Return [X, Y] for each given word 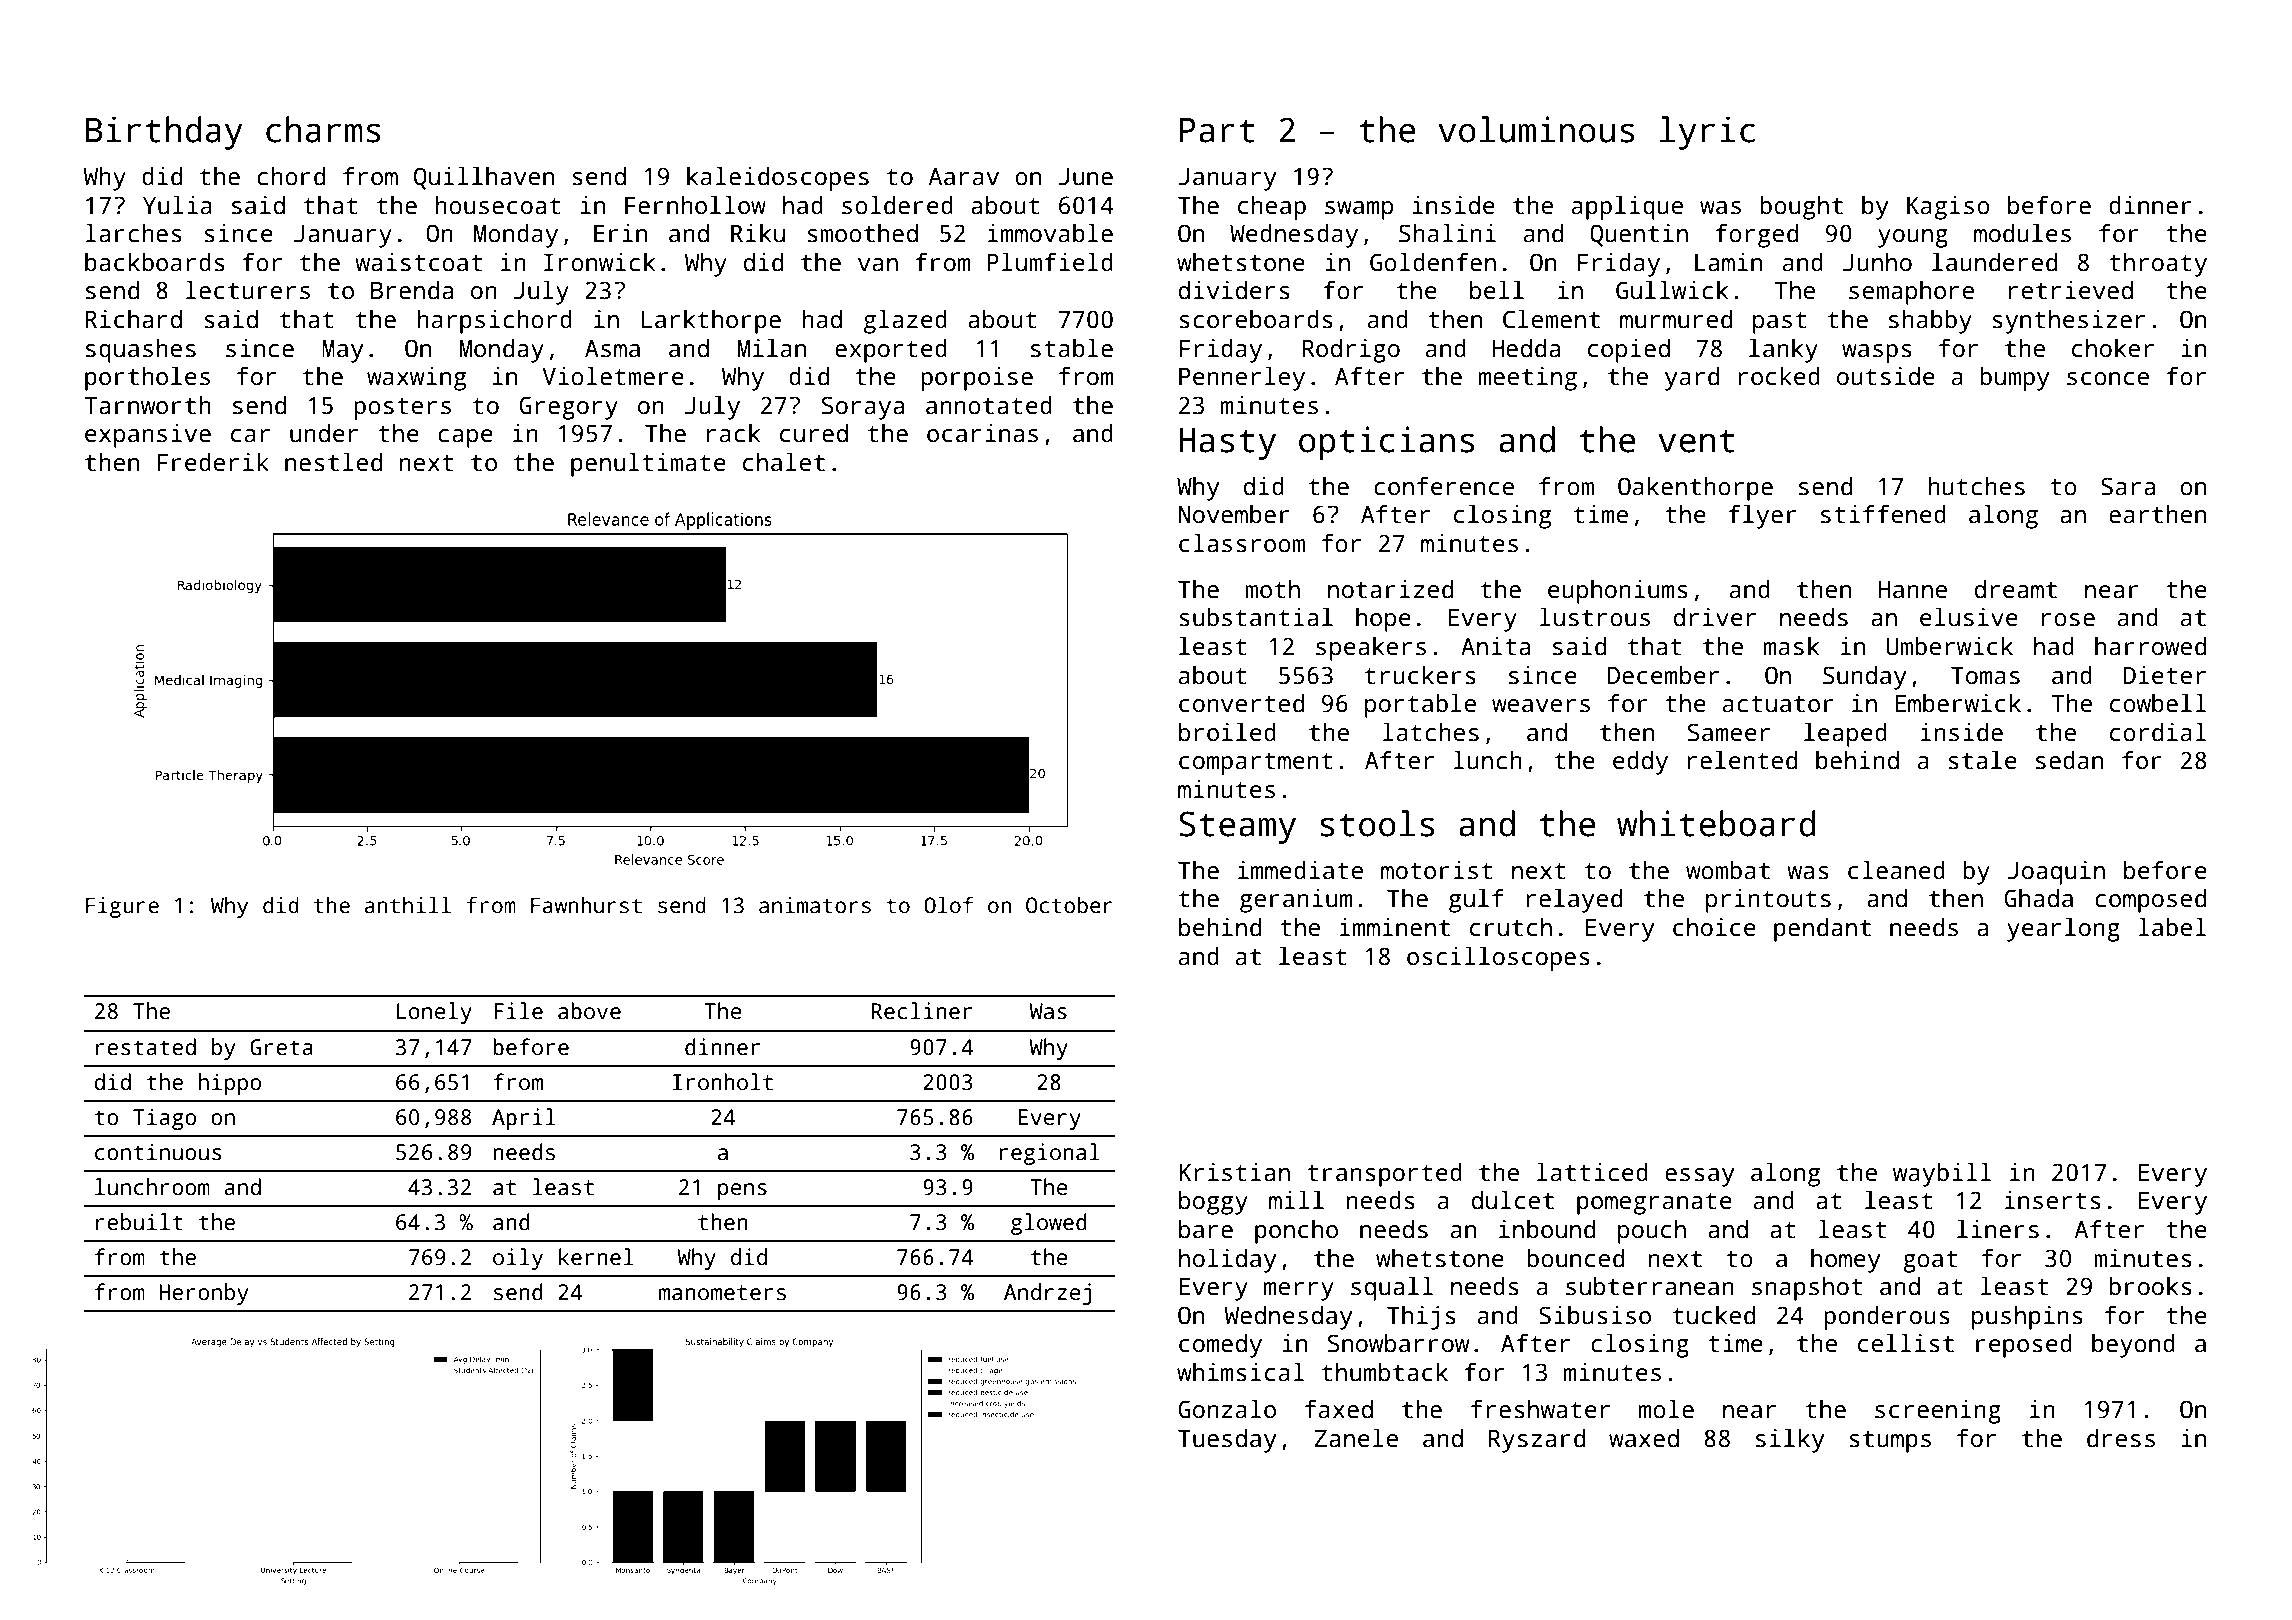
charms [323, 129]
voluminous [1536, 129]
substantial [1256, 617]
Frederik [213, 462]
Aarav [964, 177]
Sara [2128, 486]
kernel [596, 1257]
